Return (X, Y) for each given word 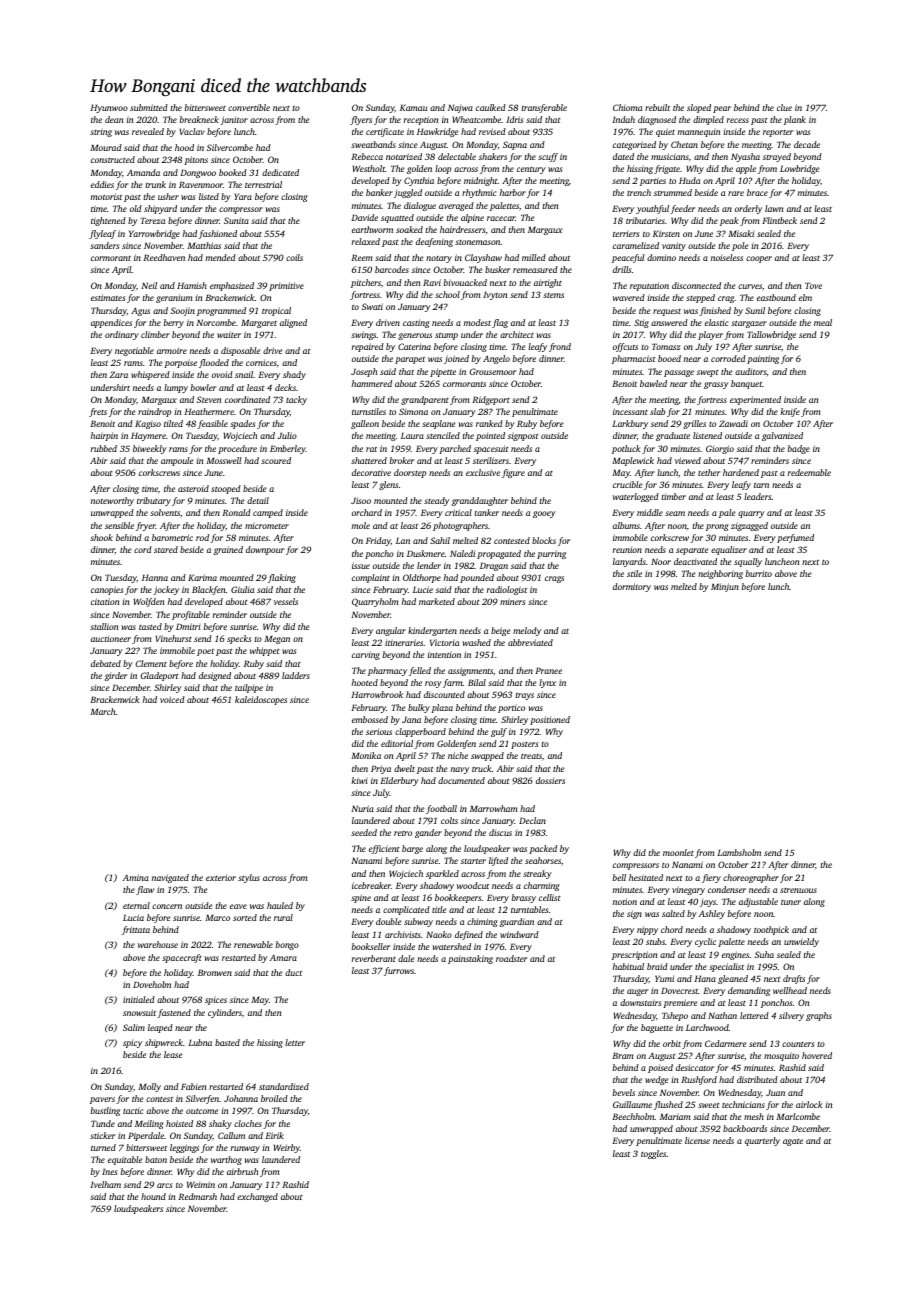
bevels (624, 1092)
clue (784, 107)
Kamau (413, 107)
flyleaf (102, 234)
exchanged (257, 1197)
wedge (657, 1080)
